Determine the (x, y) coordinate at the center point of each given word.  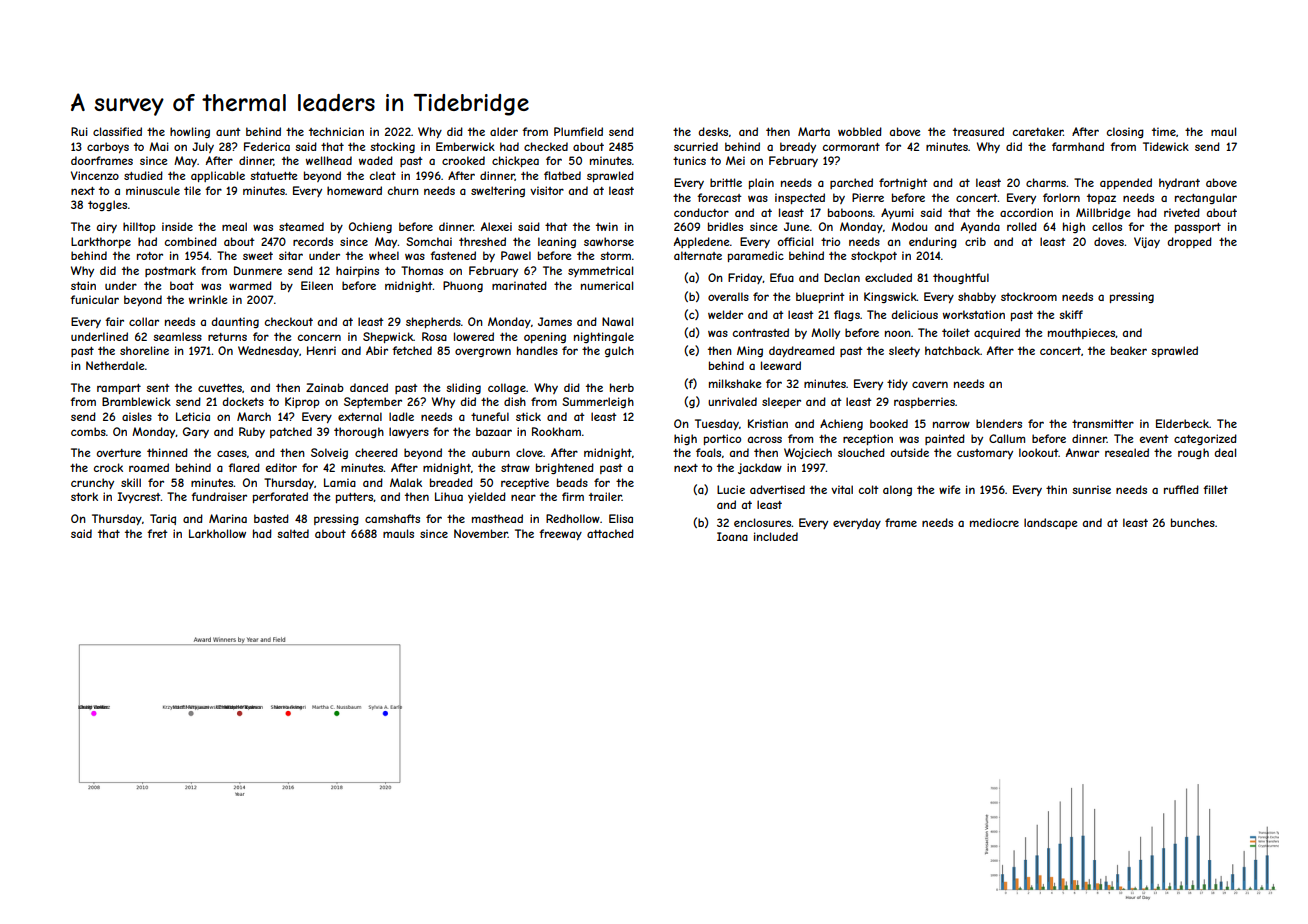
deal (1225, 452)
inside (177, 226)
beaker (1129, 350)
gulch (619, 351)
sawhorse (609, 241)
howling (190, 132)
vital (842, 489)
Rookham (556, 431)
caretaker (1038, 131)
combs (88, 431)
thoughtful (961, 278)
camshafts (392, 518)
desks (713, 131)
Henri (321, 350)
